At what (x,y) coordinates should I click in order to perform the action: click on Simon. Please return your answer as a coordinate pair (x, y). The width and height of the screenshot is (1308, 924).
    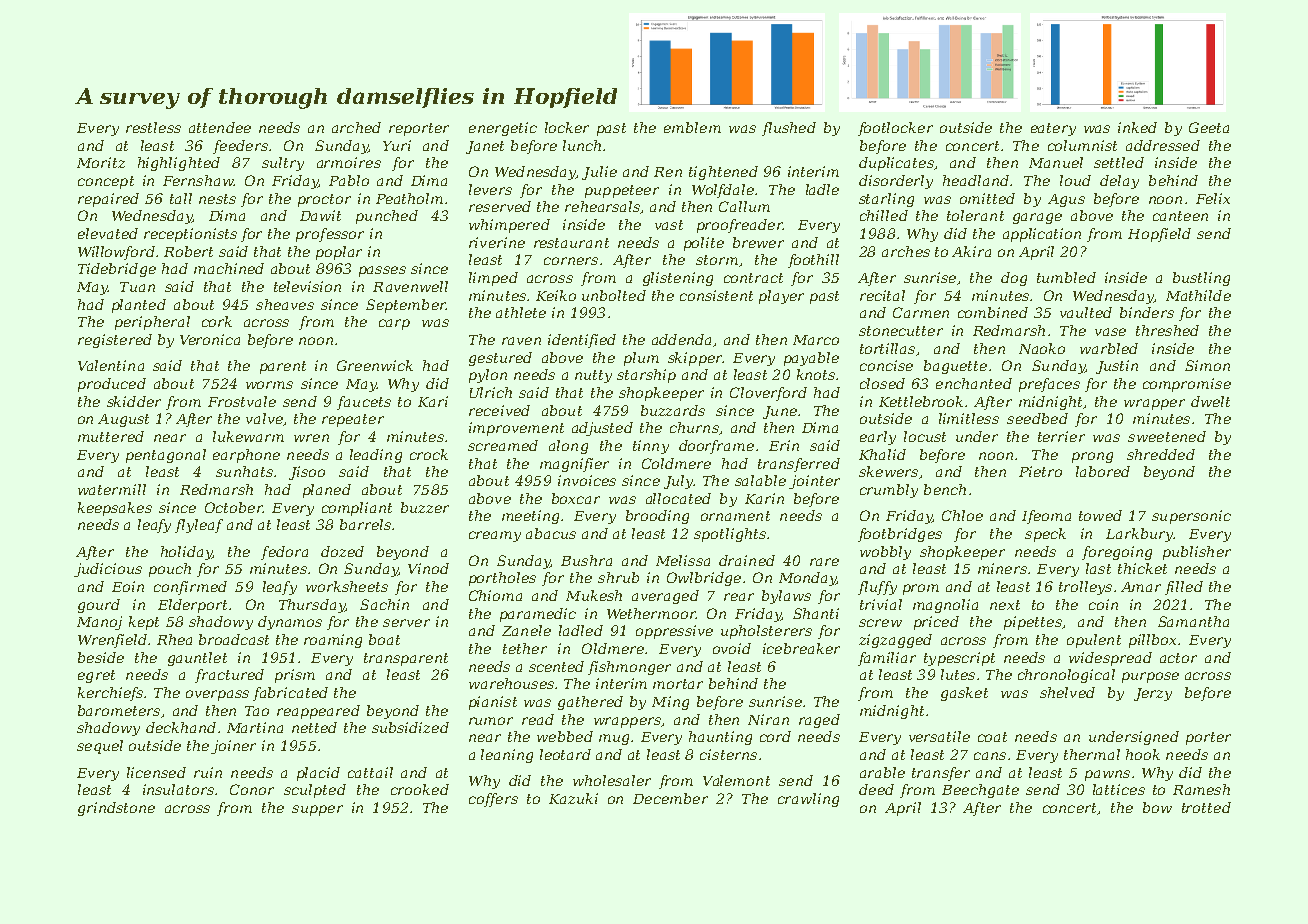
    Looking at the image, I should click on (1207, 365).
